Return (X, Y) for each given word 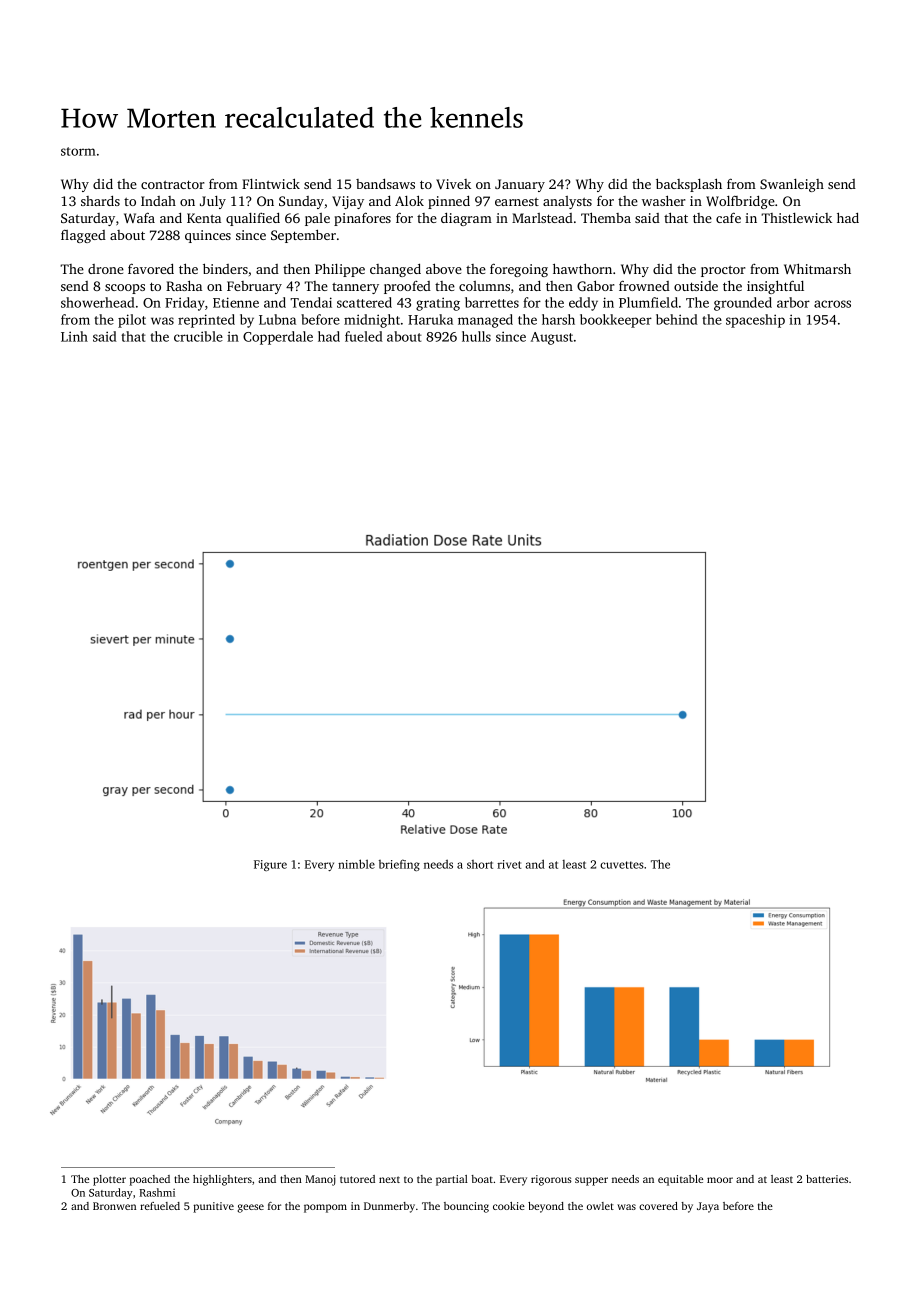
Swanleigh (792, 185)
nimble (356, 864)
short (480, 864)
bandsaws (385, 184)
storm (78, 151)
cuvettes (622, 865)
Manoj (320, 1180)
